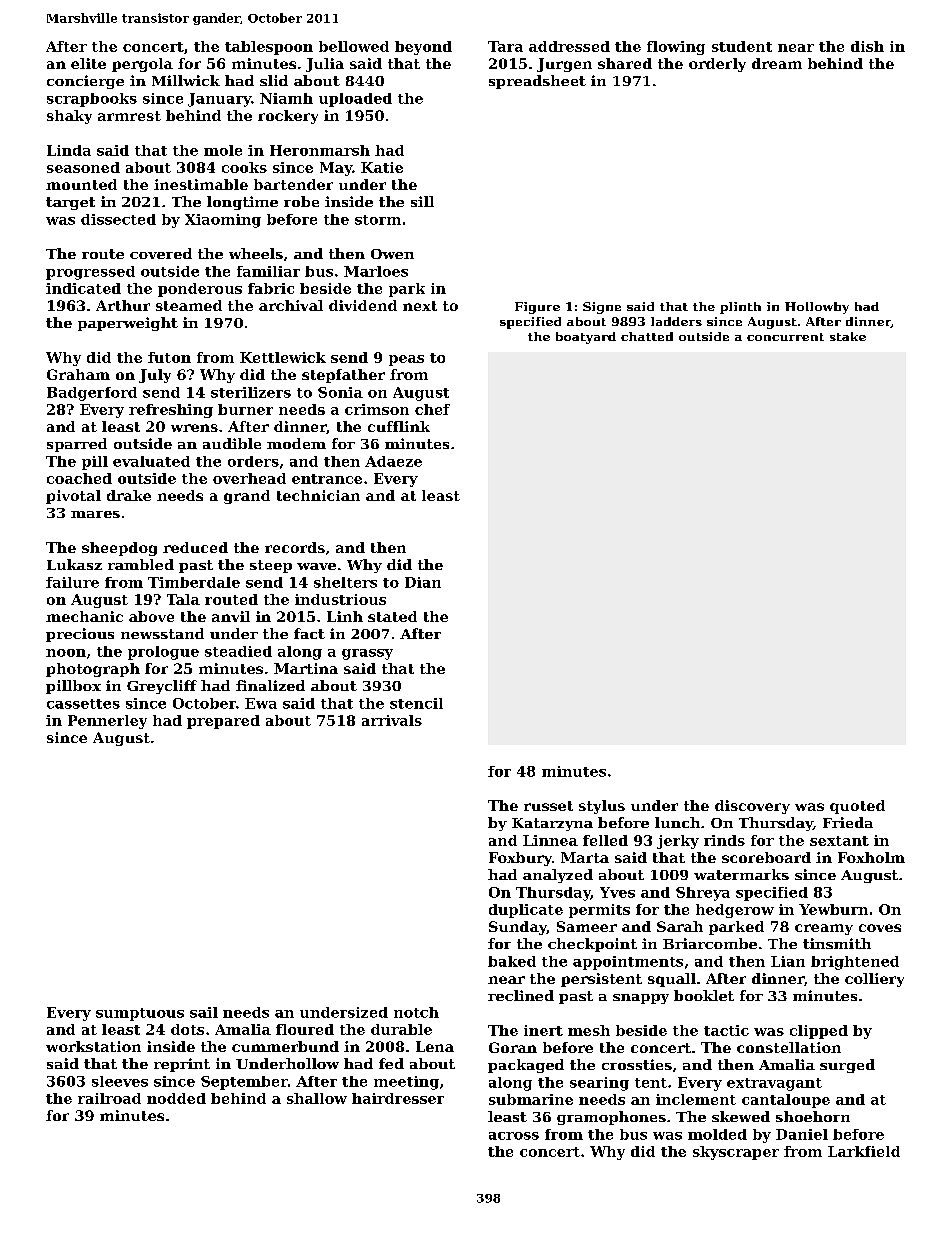 The width and height of the screenshot is (952, 1233). I want to click on concurrent, so click(785, 337).
